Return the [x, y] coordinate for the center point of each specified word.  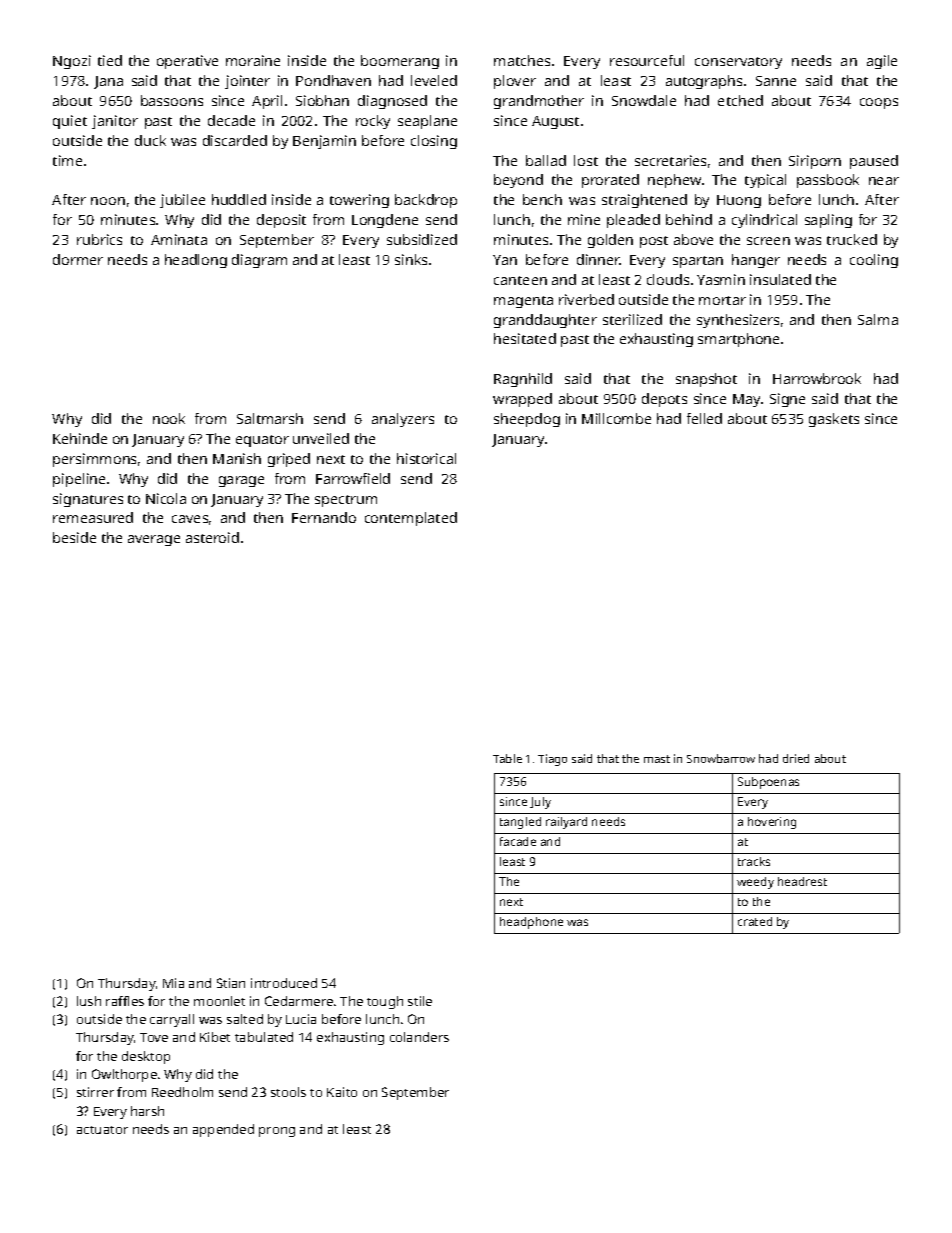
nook [169, 418]
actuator [102, 1130]
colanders [419, 1037]
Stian [231, 983]
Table [507, 758]
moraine [253, 60]
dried [796, 758]
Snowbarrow [721, 758]
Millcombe [616, 418]
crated [755, 921]
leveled [434, 80]
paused [874, 162]
